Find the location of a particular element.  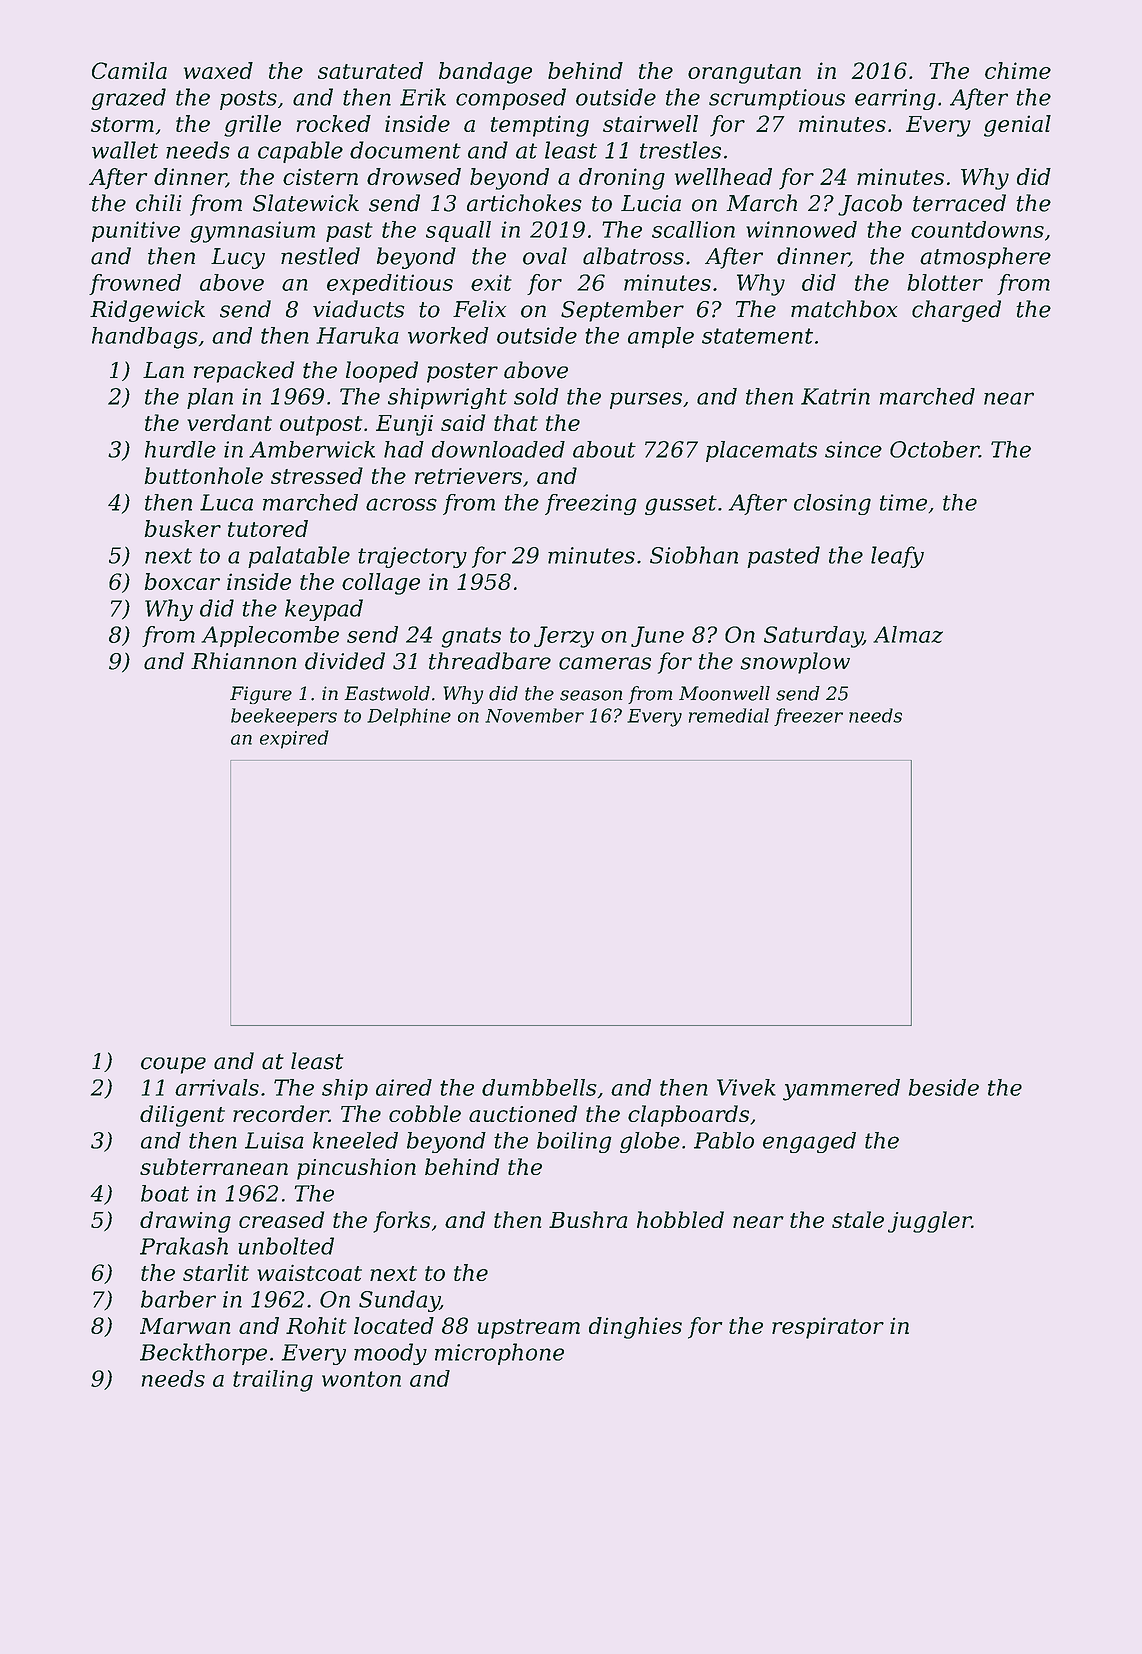

Beckthorpe is located at coordinates (203, 1354).
